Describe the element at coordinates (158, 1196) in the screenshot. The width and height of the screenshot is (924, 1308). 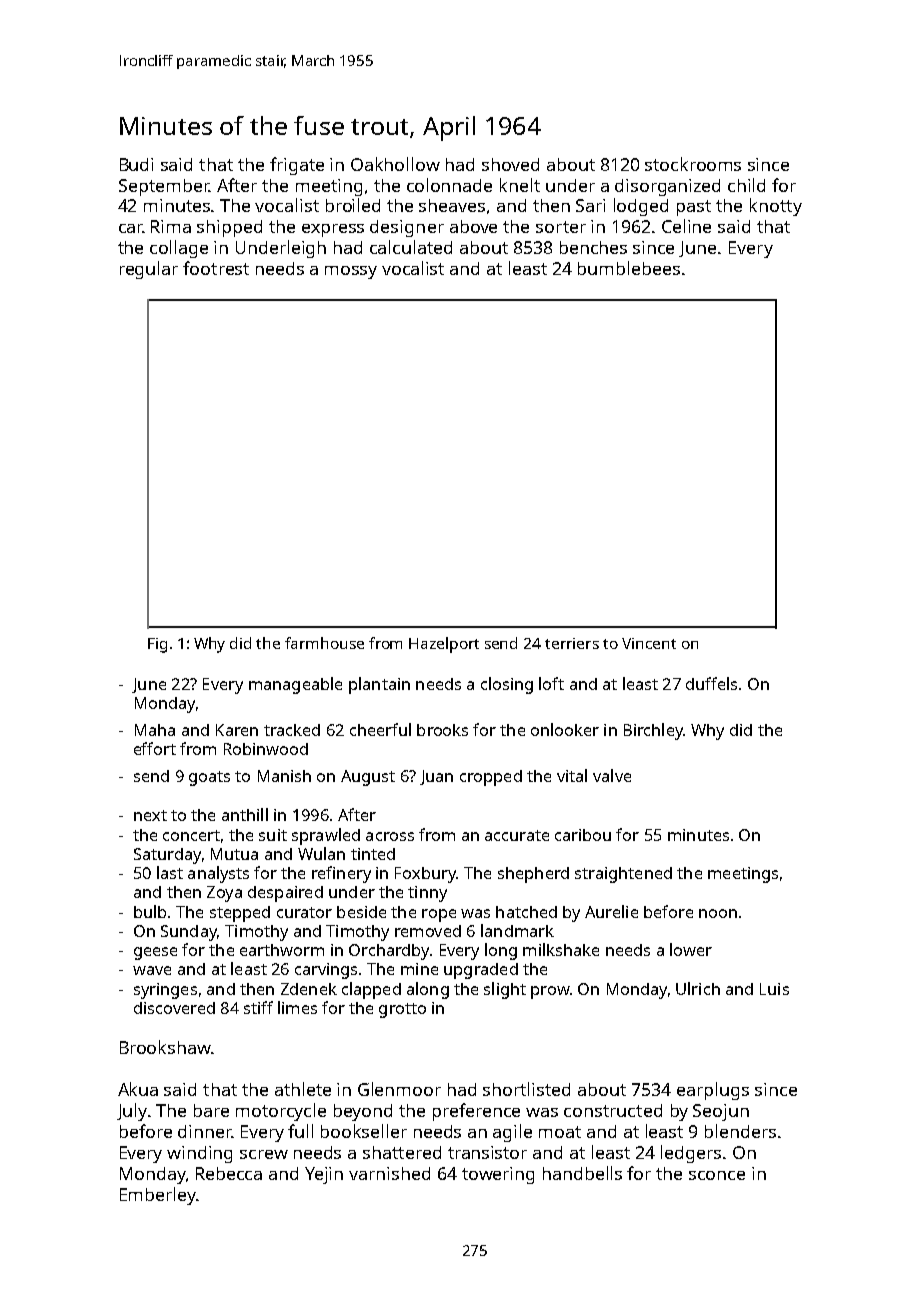
I see `Emberley` at that location.
